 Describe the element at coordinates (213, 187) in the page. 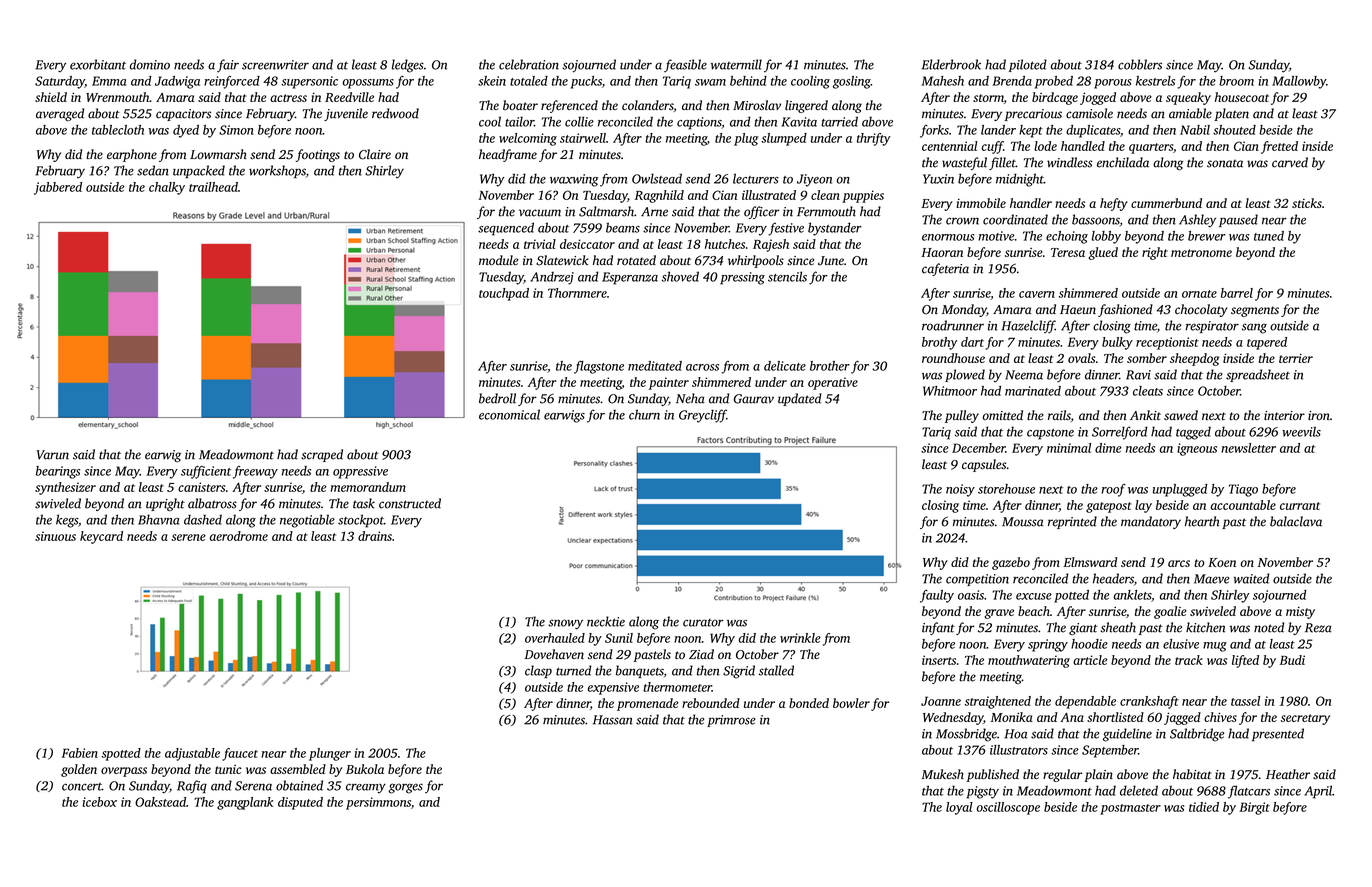

I see `trailhead` at that location.
